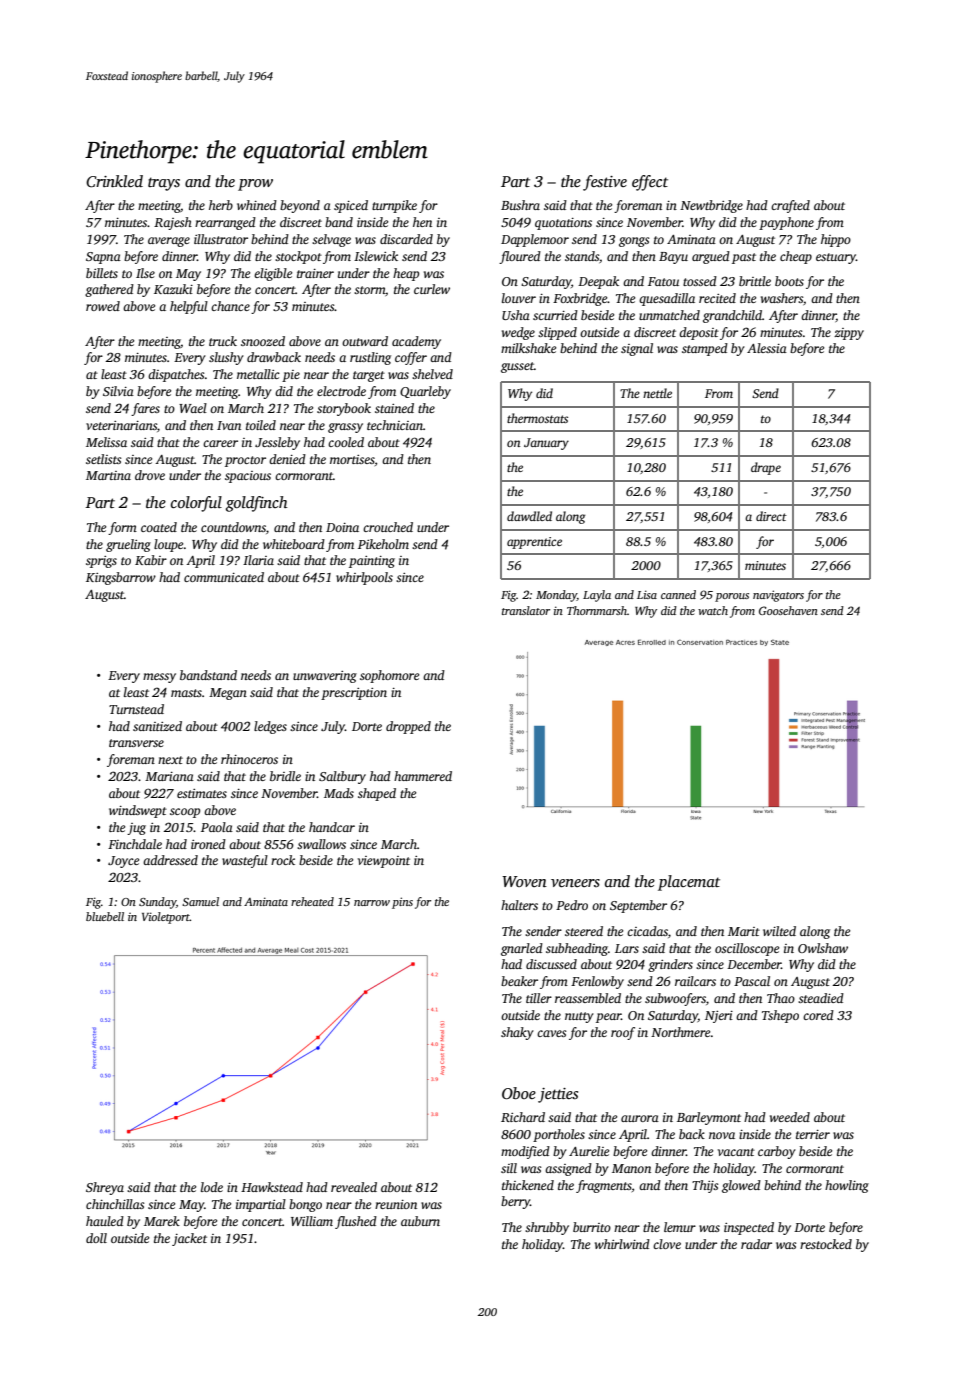 This document has height=1384, width=956. I want to click on festive, so click(605, 183).
